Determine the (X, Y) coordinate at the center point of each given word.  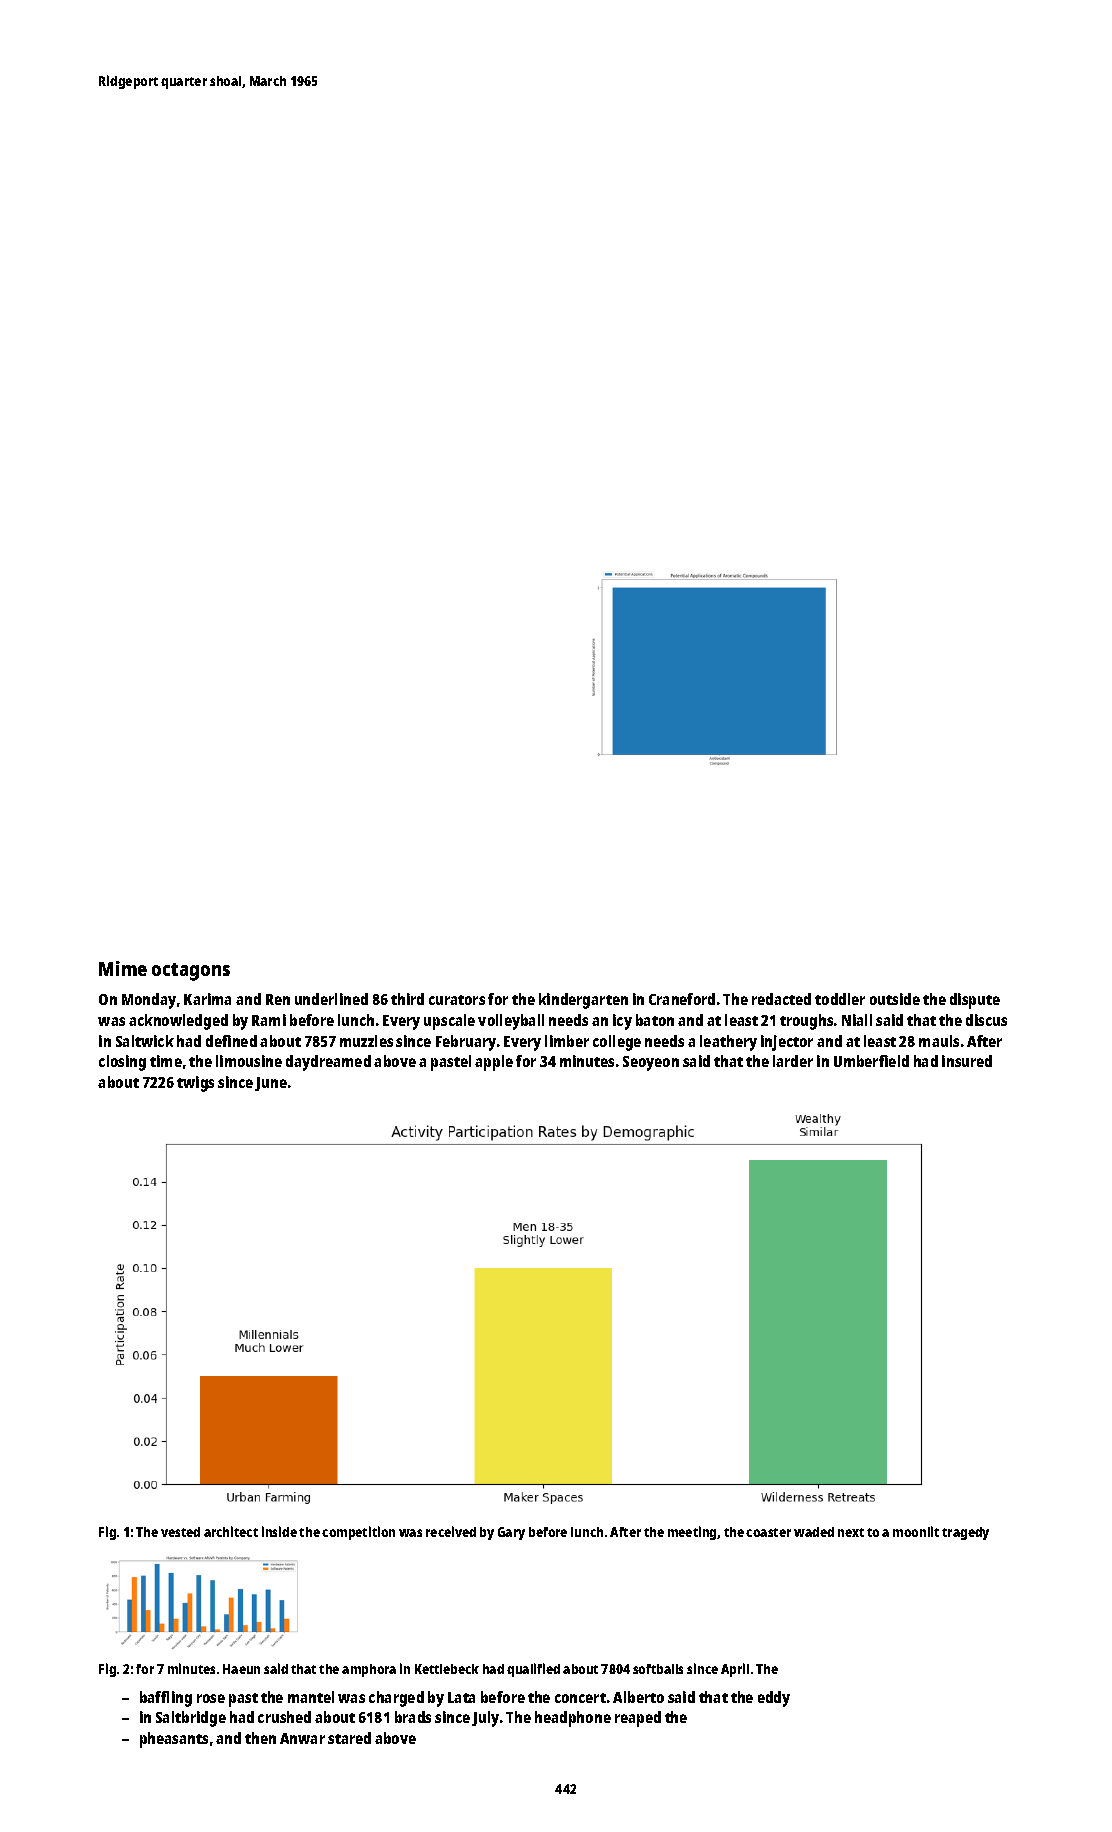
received (451, 1531)
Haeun (241, 1669)
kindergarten (583, 1001)
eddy (774, 1699)
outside (895, 999)
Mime (123, 968)
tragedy (965, 1533)
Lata (461, 1697)
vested (180, 1532)
